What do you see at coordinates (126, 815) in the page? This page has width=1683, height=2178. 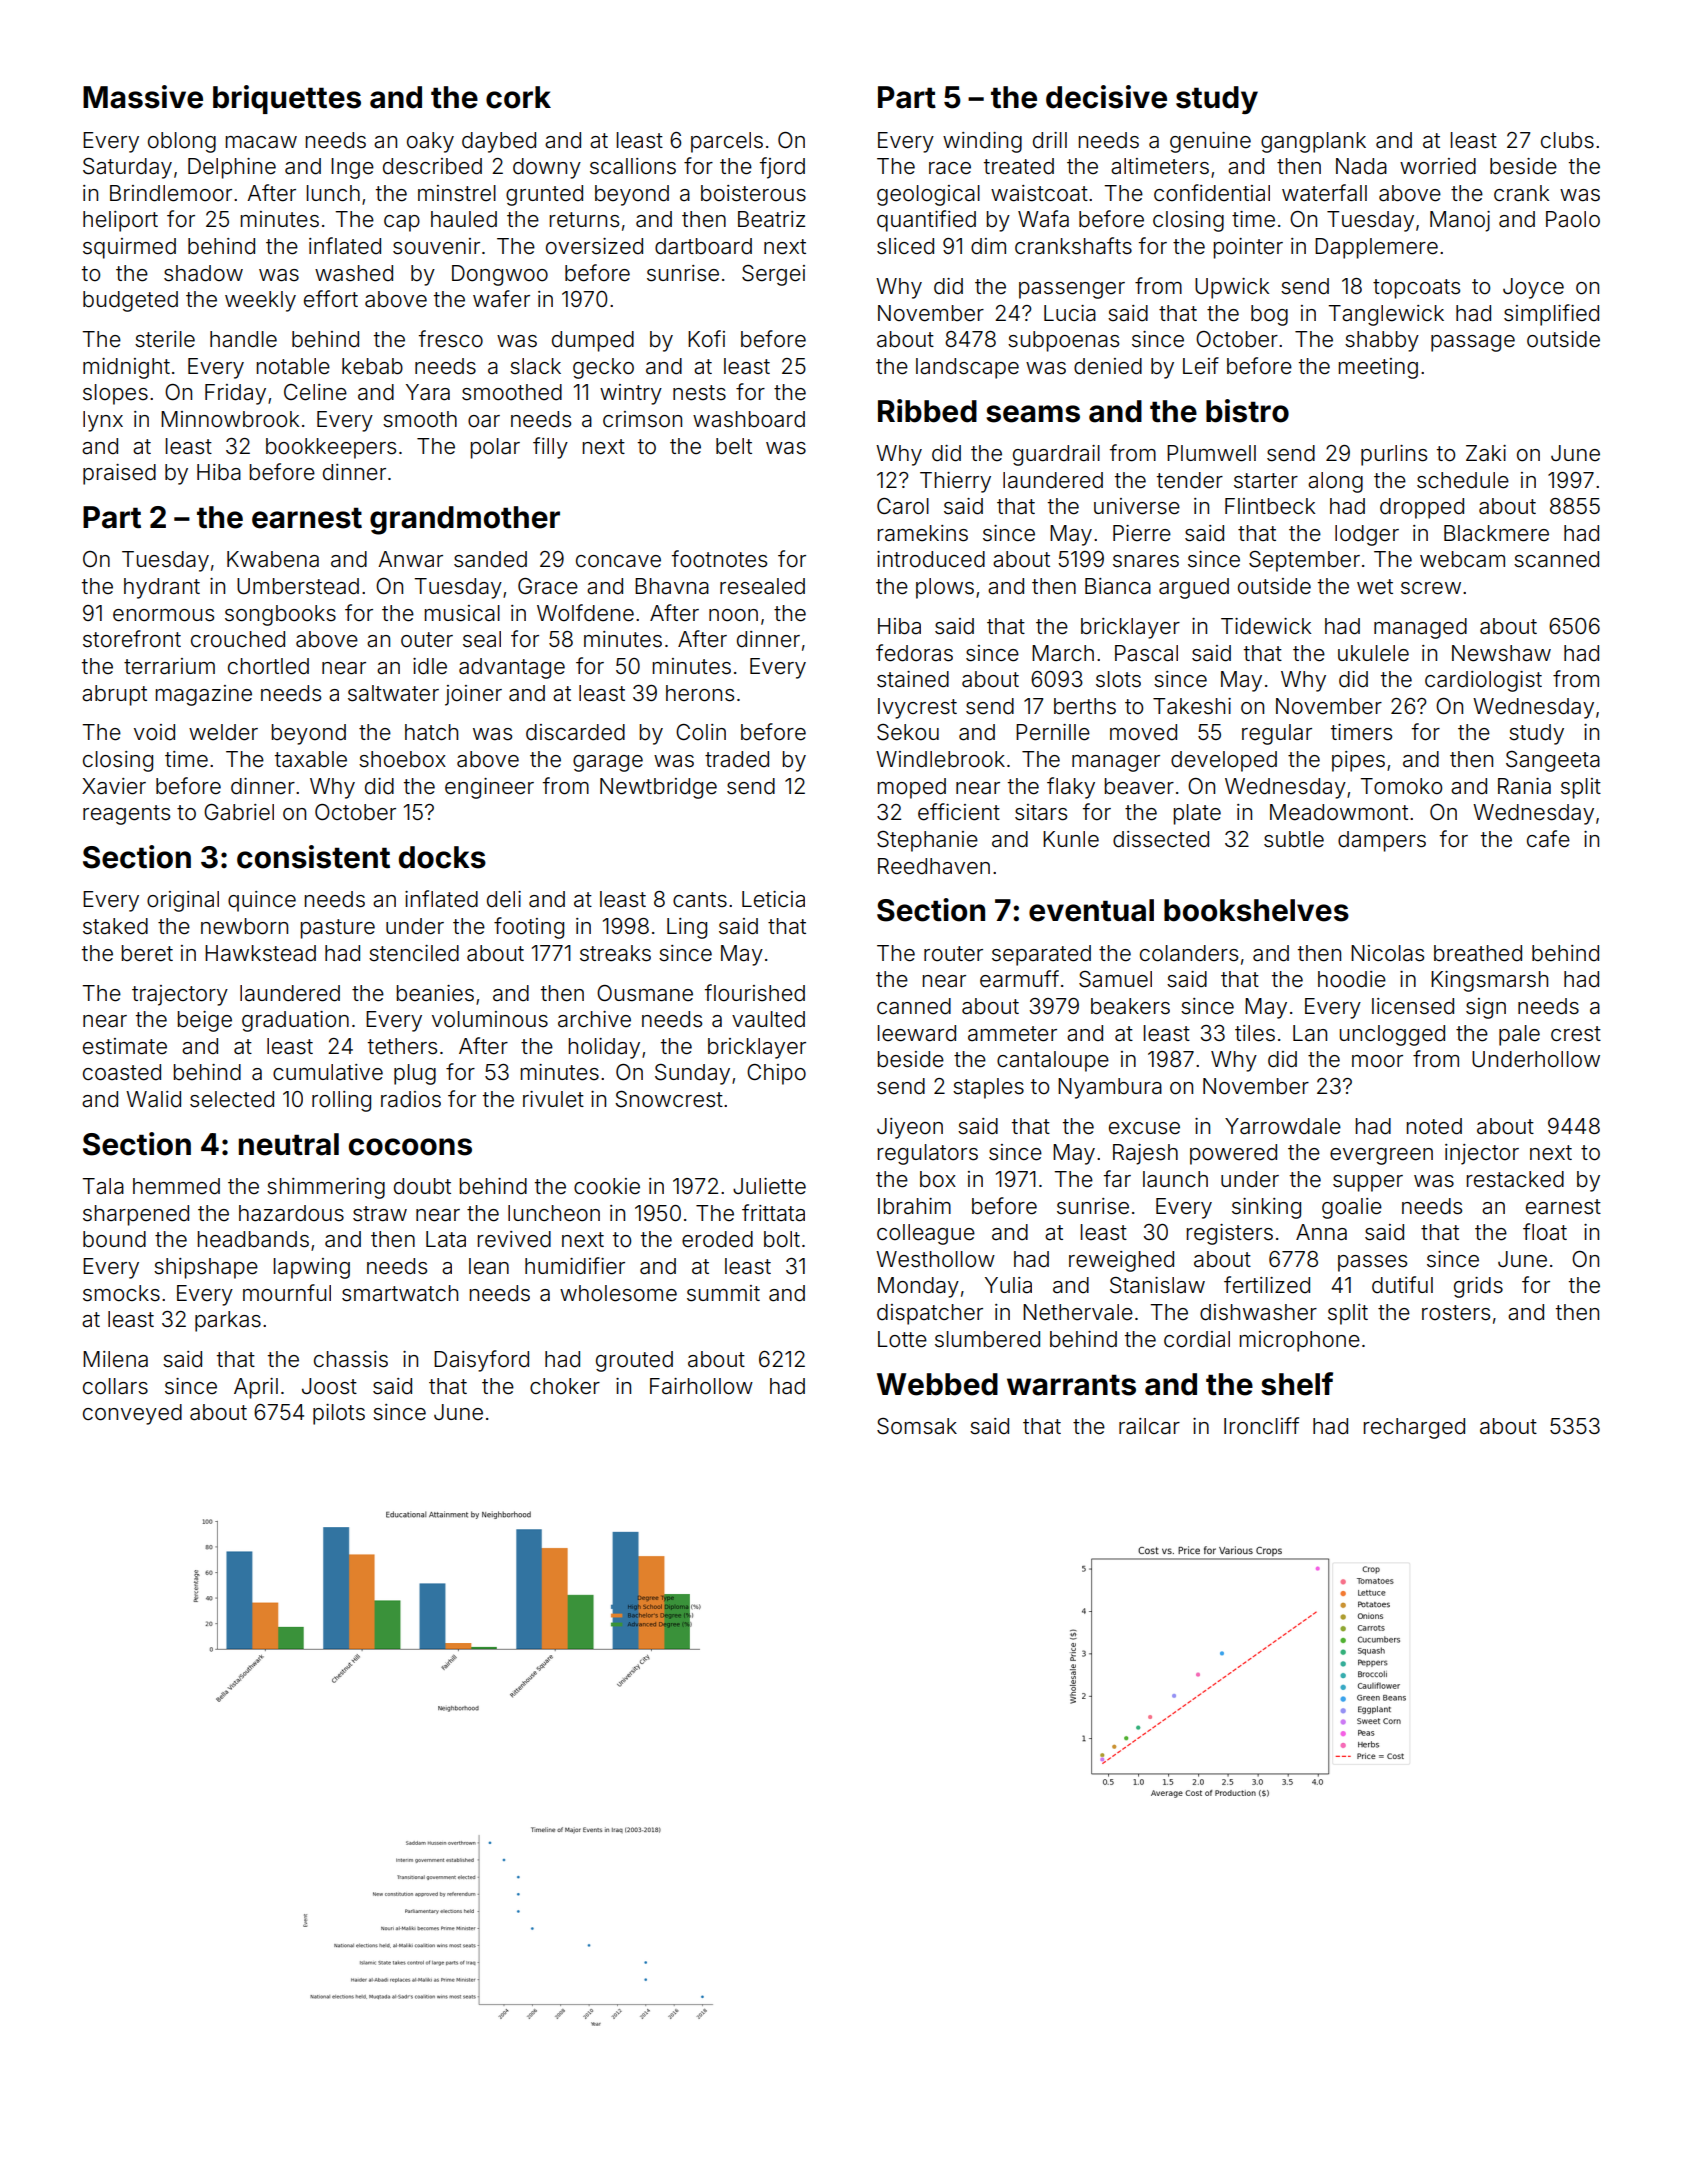 I see `reagents` at bounding box center [126, 815].
